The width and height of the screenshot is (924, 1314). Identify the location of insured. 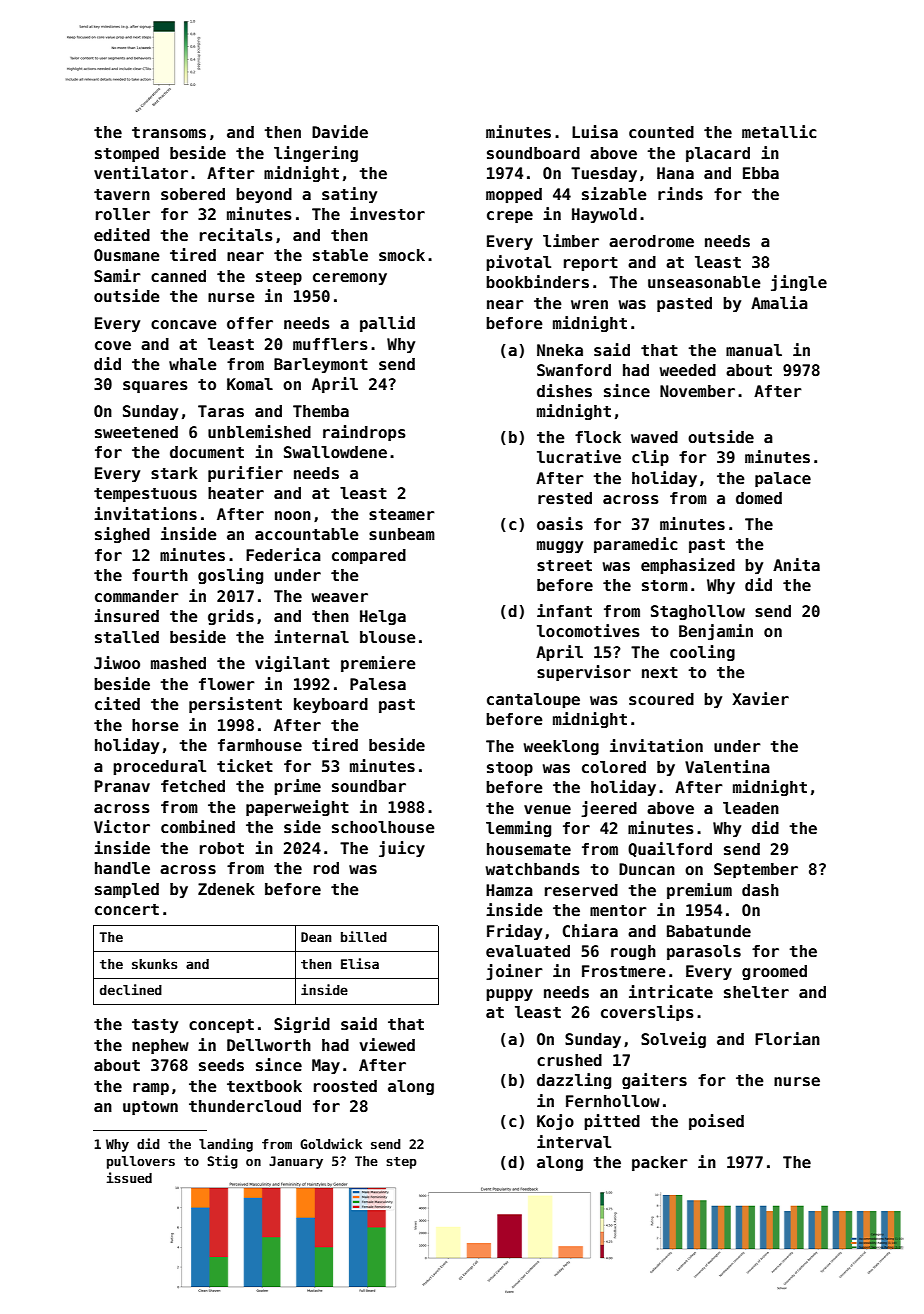
(126, 616).
